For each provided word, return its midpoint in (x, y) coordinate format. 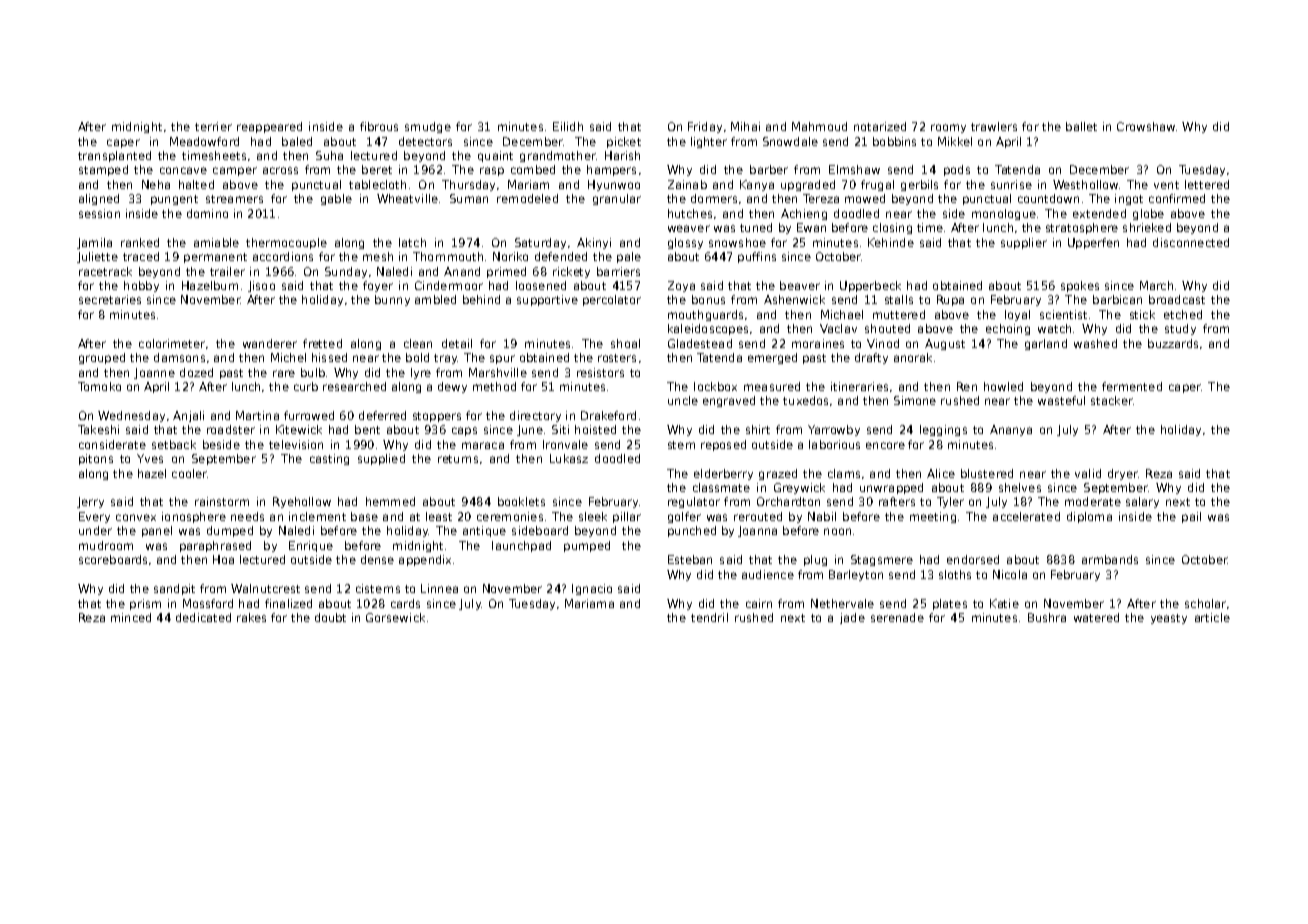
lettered (1207, 184)
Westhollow (1085, 184)
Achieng (804, 214)
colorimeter (172, 343)
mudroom (106, 545)
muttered (899, 314)
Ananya (1011, 430)
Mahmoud (819, 126)
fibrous (379, 126)
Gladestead (700, 343)
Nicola (1010, 574)
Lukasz (569, 458)
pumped (587, 546)
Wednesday (131, 416)
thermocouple (286, 243)
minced (131, 617)
